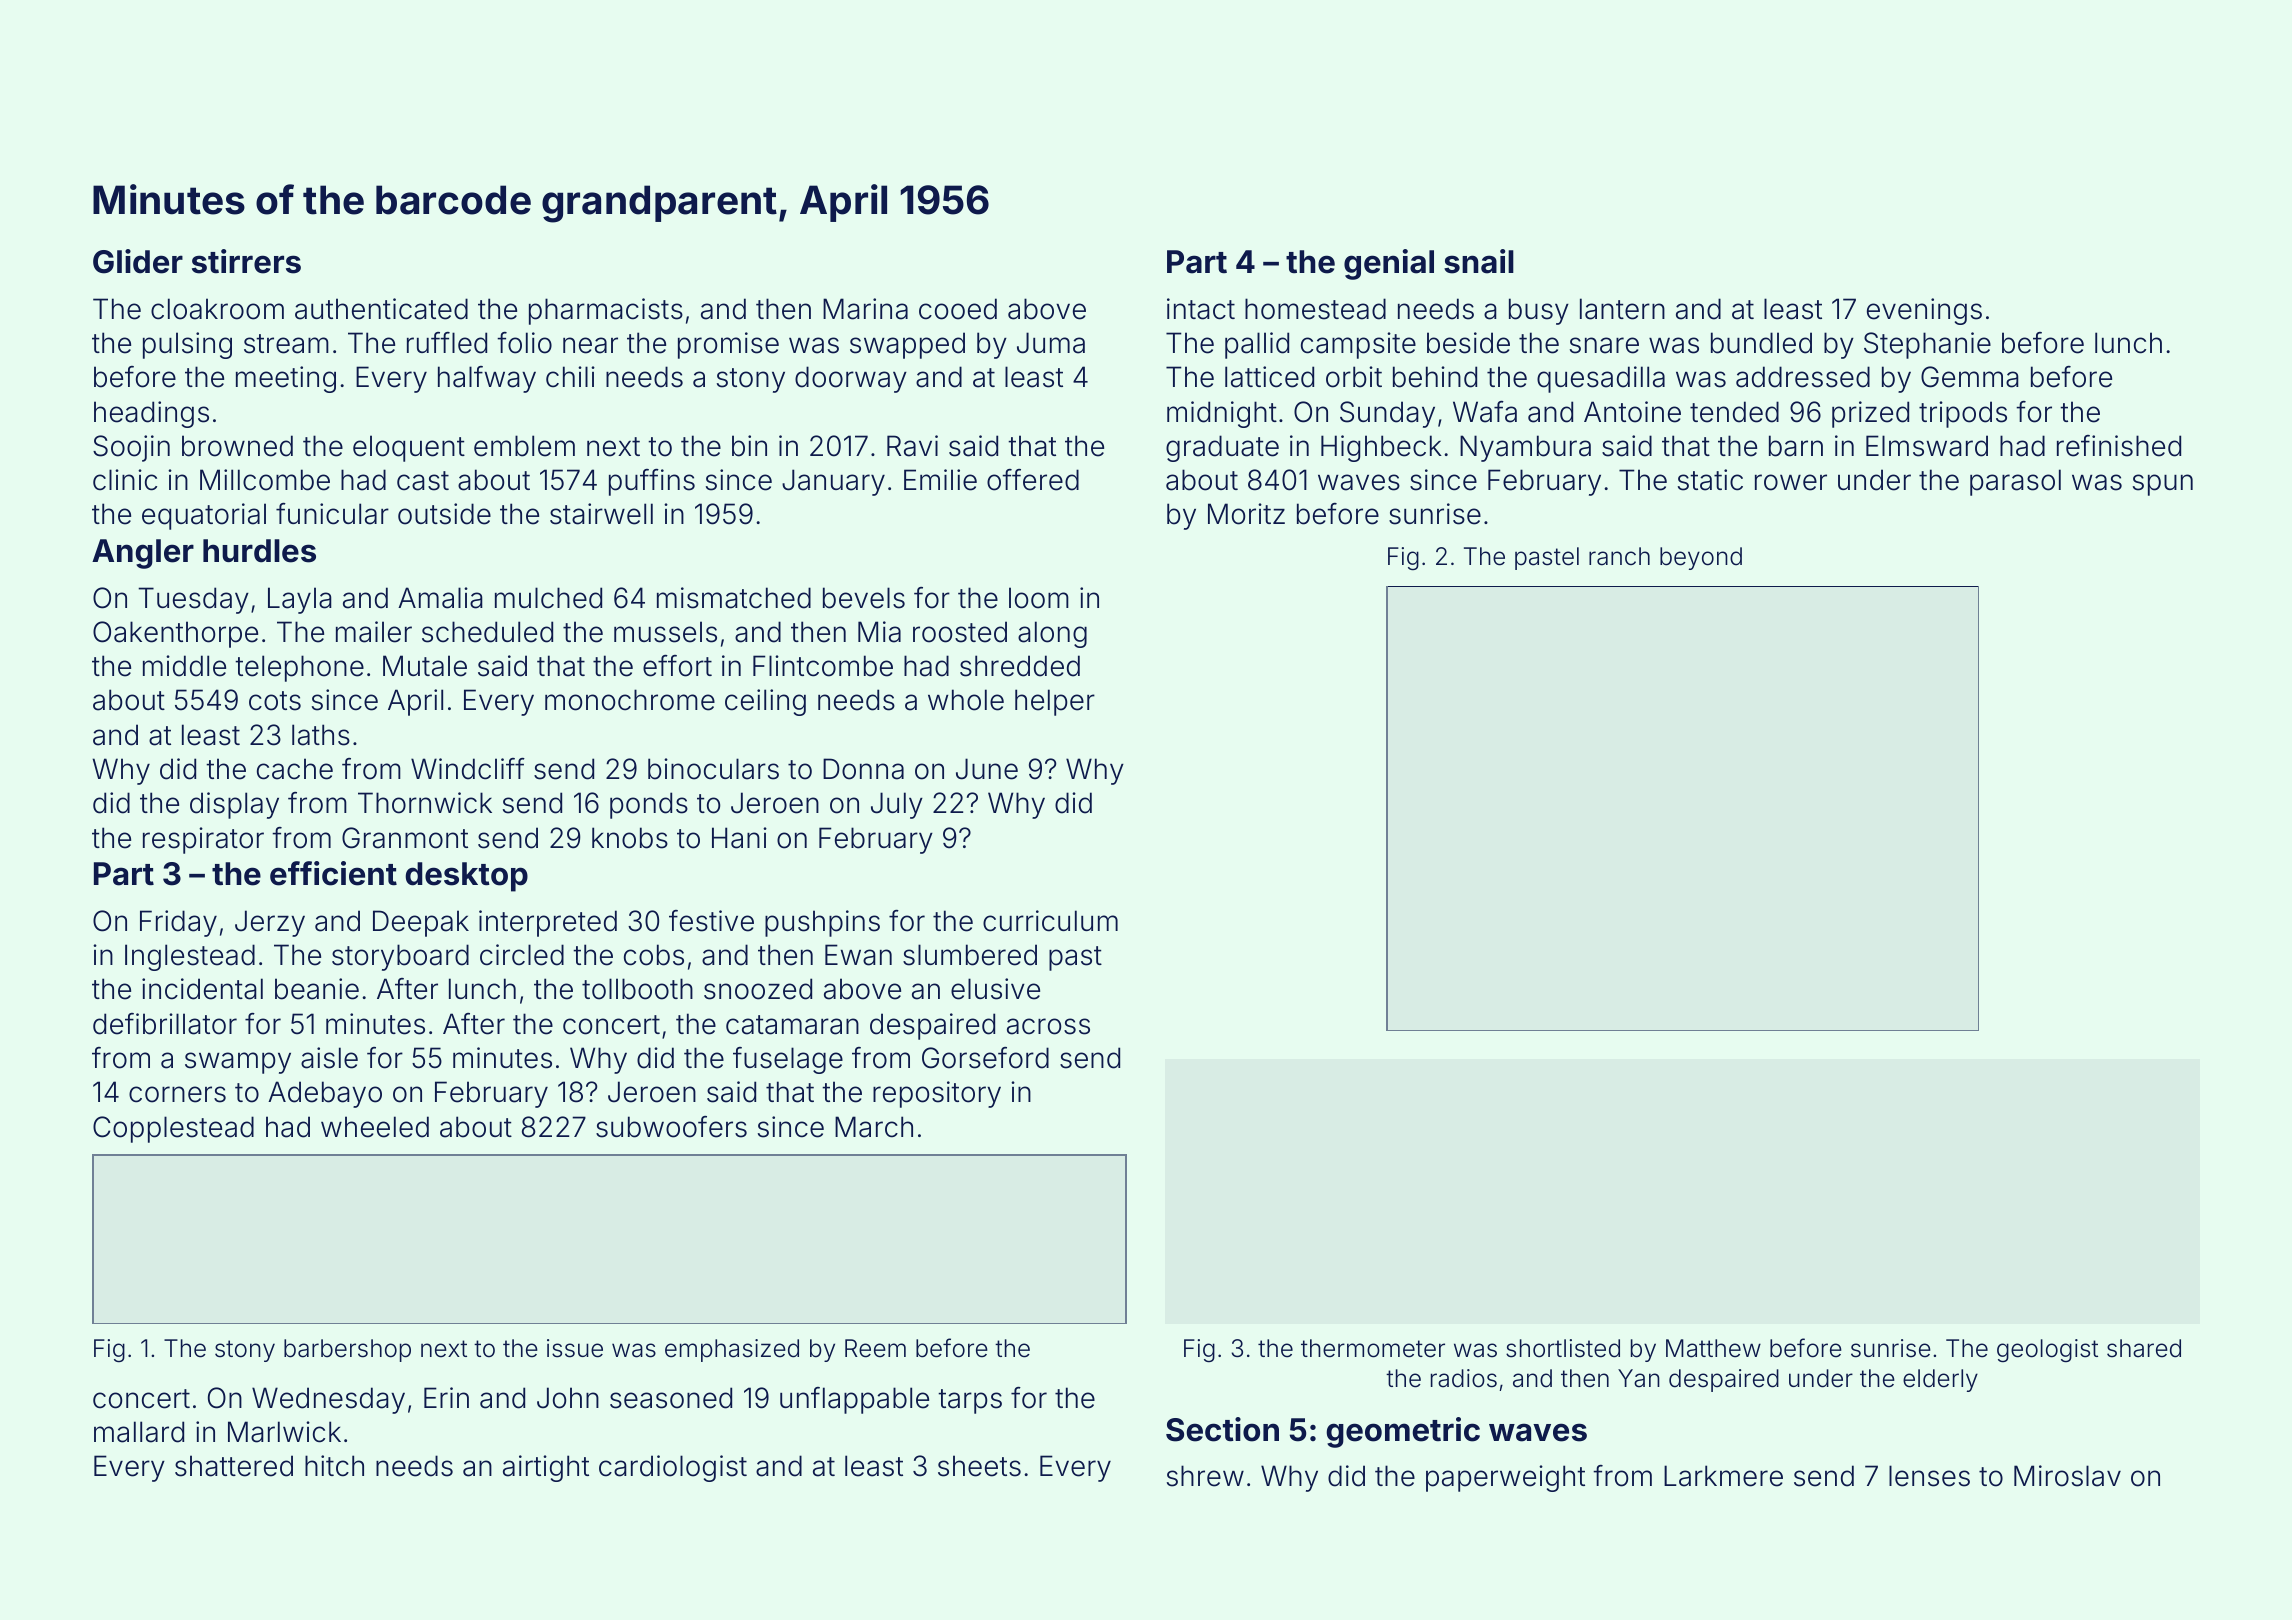 The image size is (2292, 1620). I want to click on spun, so click(2163, 485).
